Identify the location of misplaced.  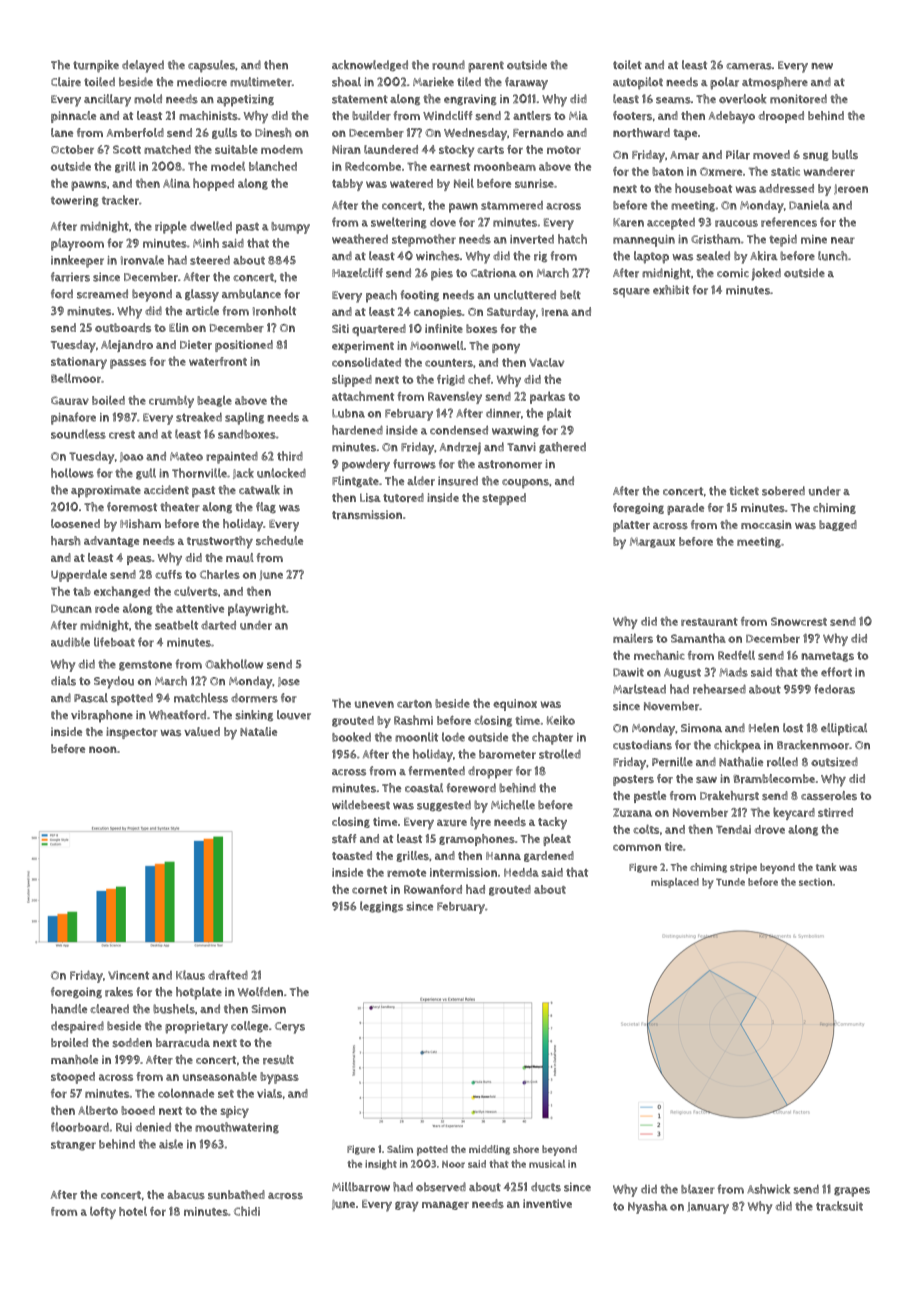
(675, 883).
